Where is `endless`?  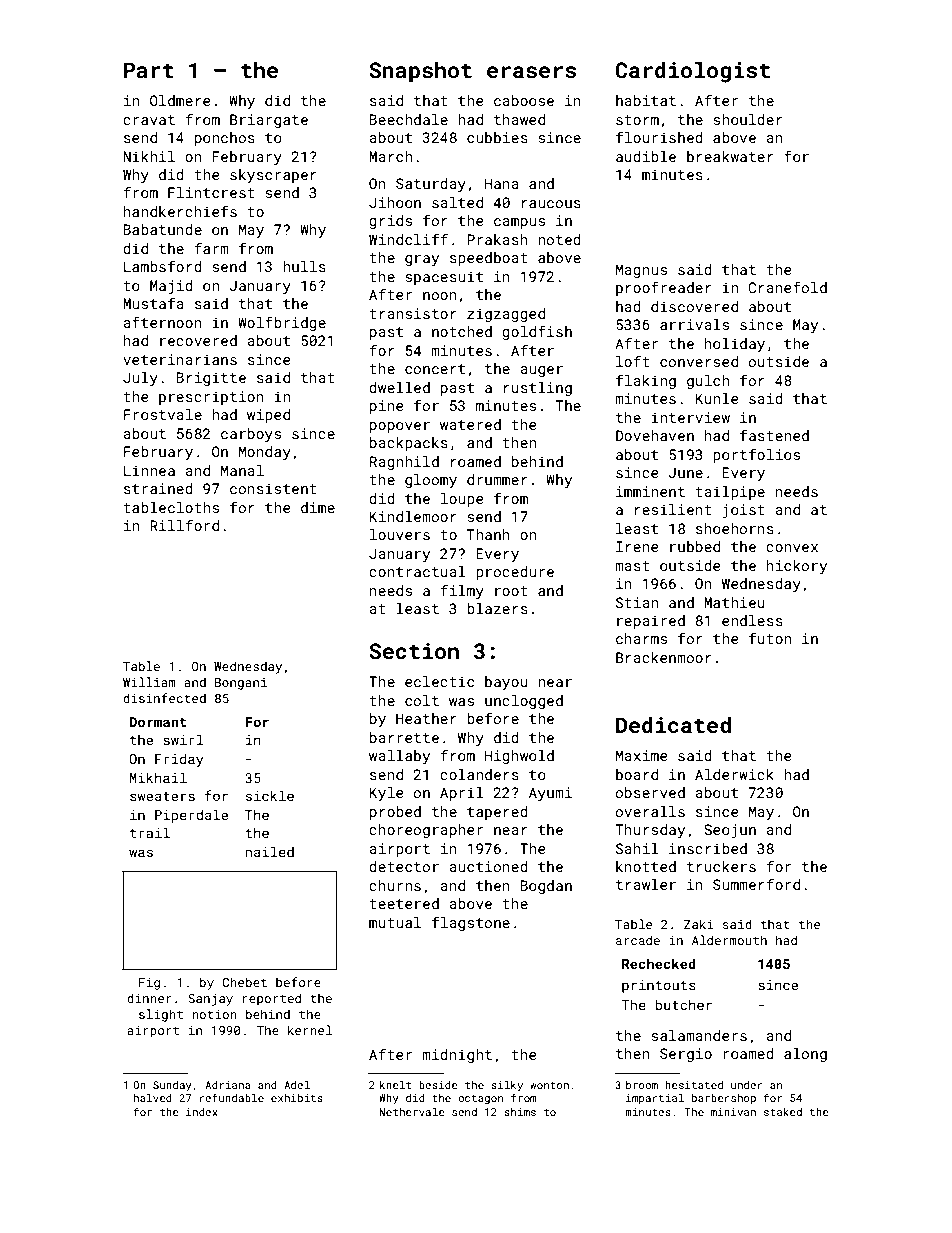 endless is located at coordinates (752, 620).
